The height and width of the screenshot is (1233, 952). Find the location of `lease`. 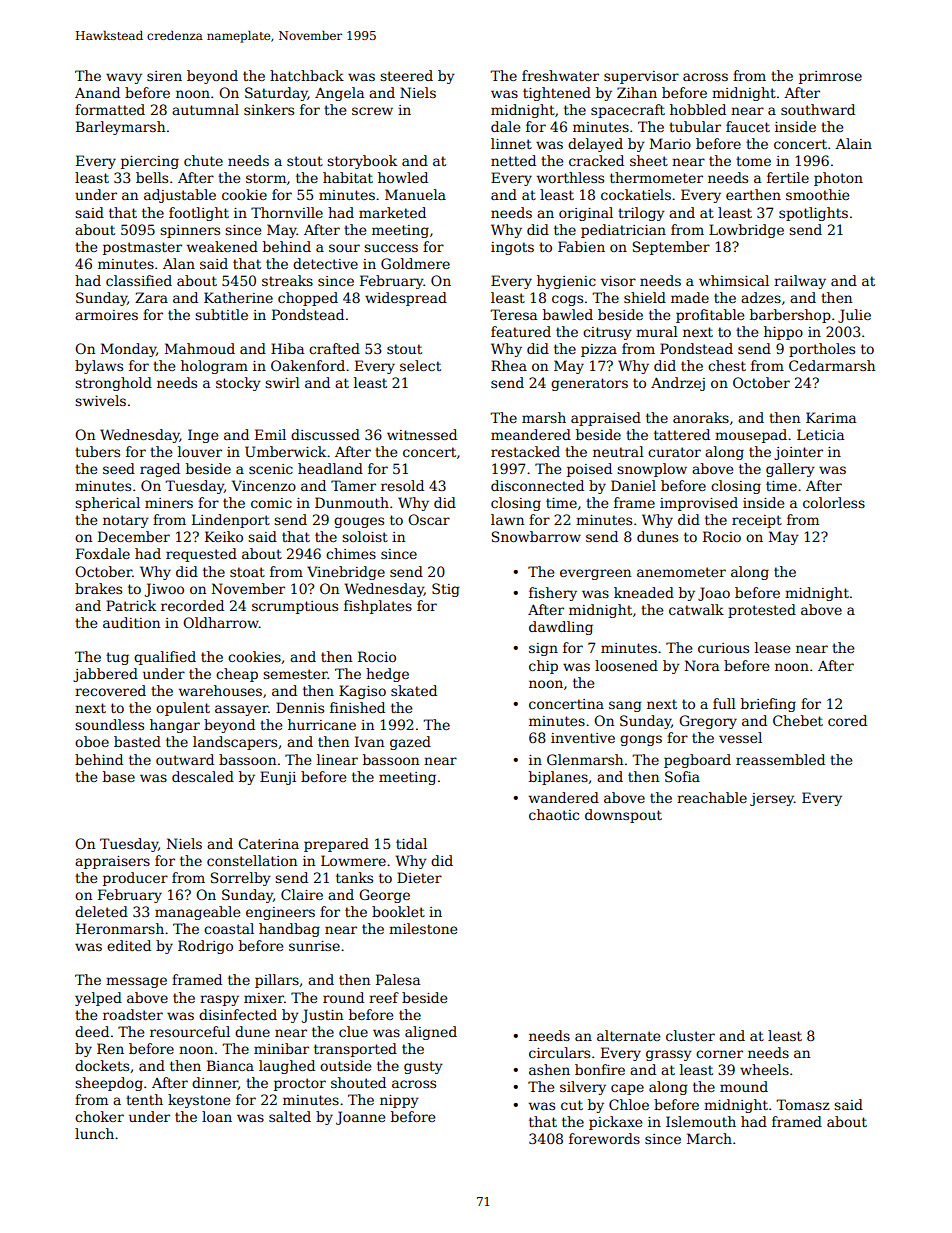

lease is located at coordinates (772, 647).
